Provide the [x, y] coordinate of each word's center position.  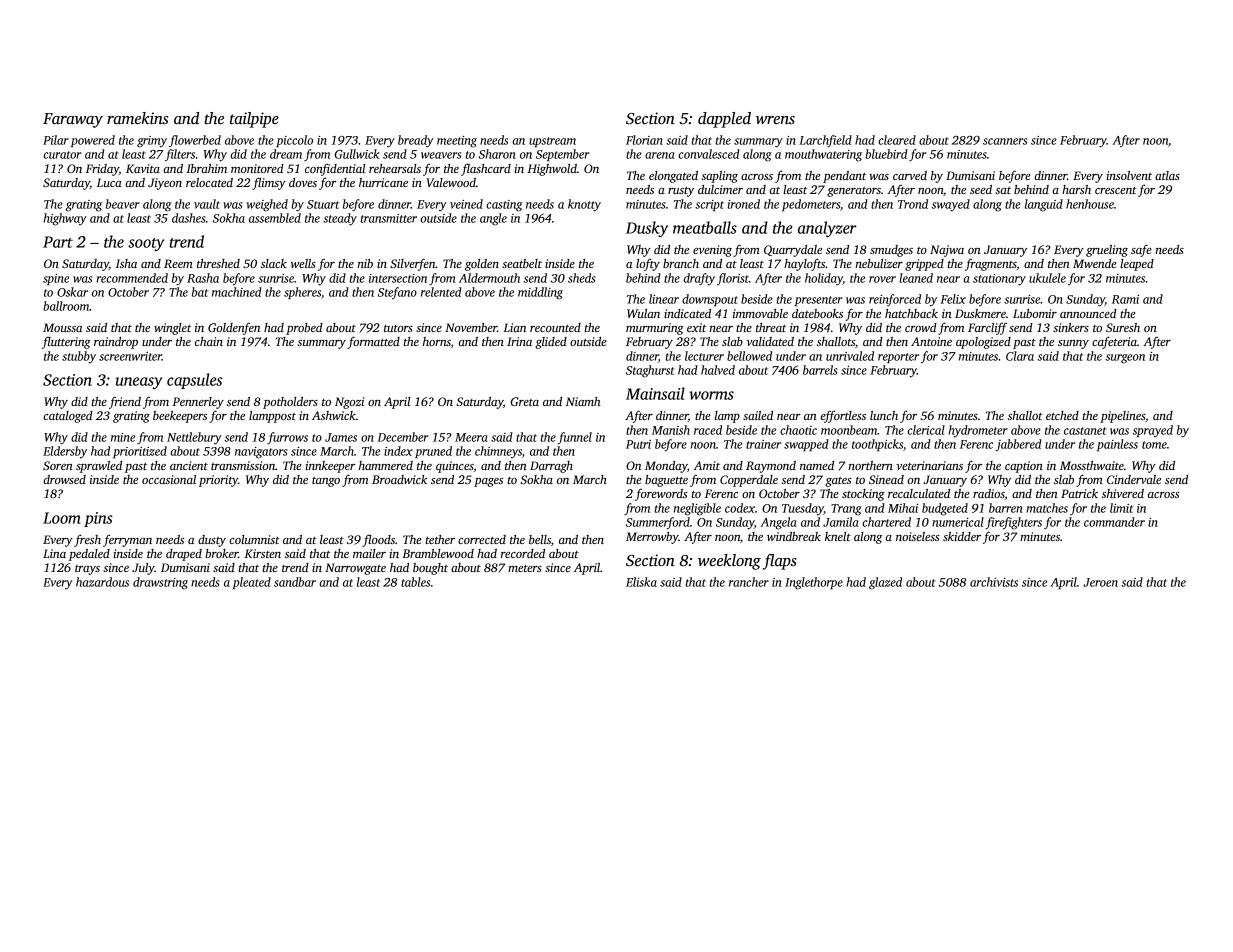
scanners [1005, 141]
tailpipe [254, 120]
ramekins [137, 118]
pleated [252, 583]
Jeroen [1100, 582]
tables [415, 582]
